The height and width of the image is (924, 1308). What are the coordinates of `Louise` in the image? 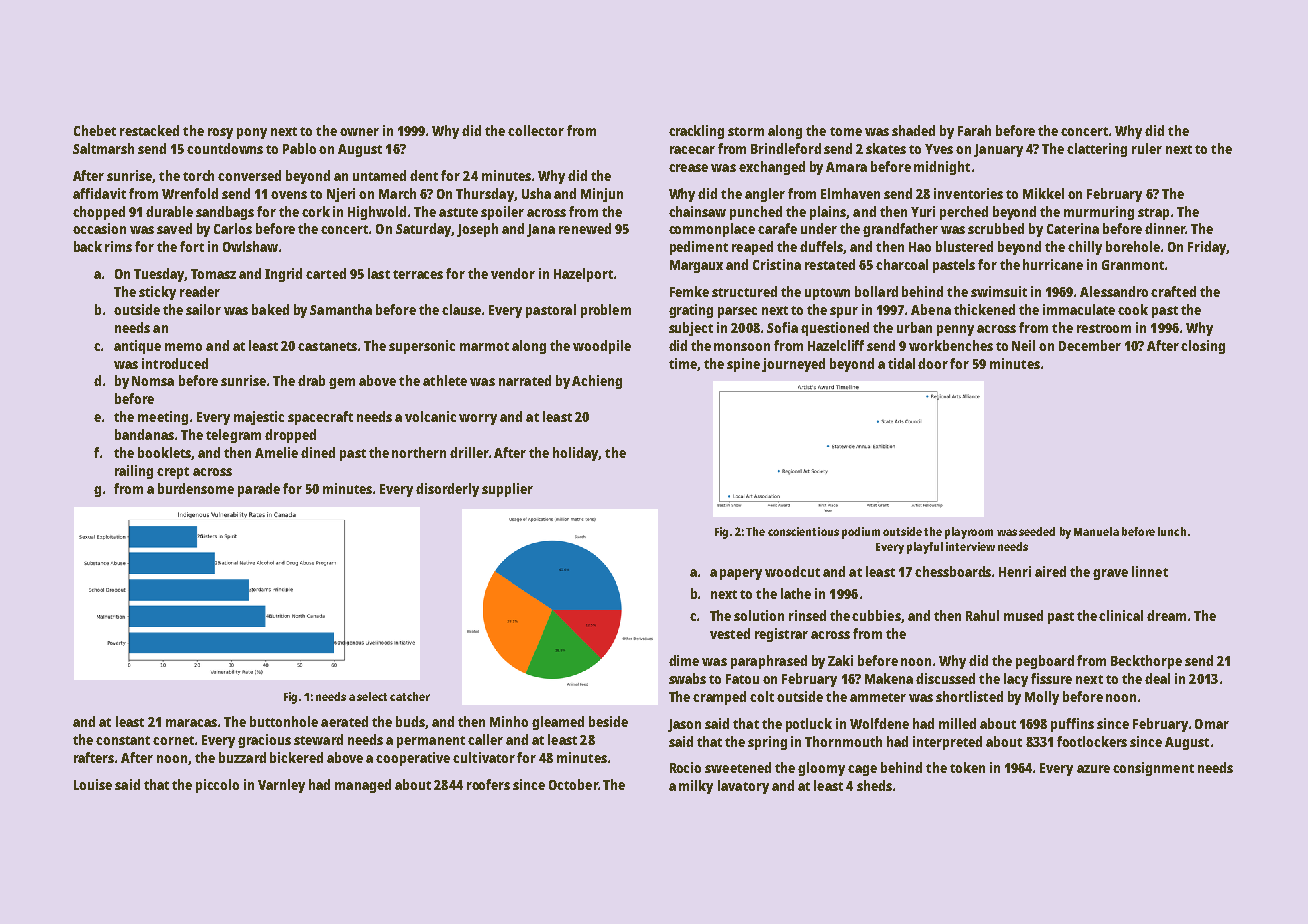 It's located at (93, 784).
